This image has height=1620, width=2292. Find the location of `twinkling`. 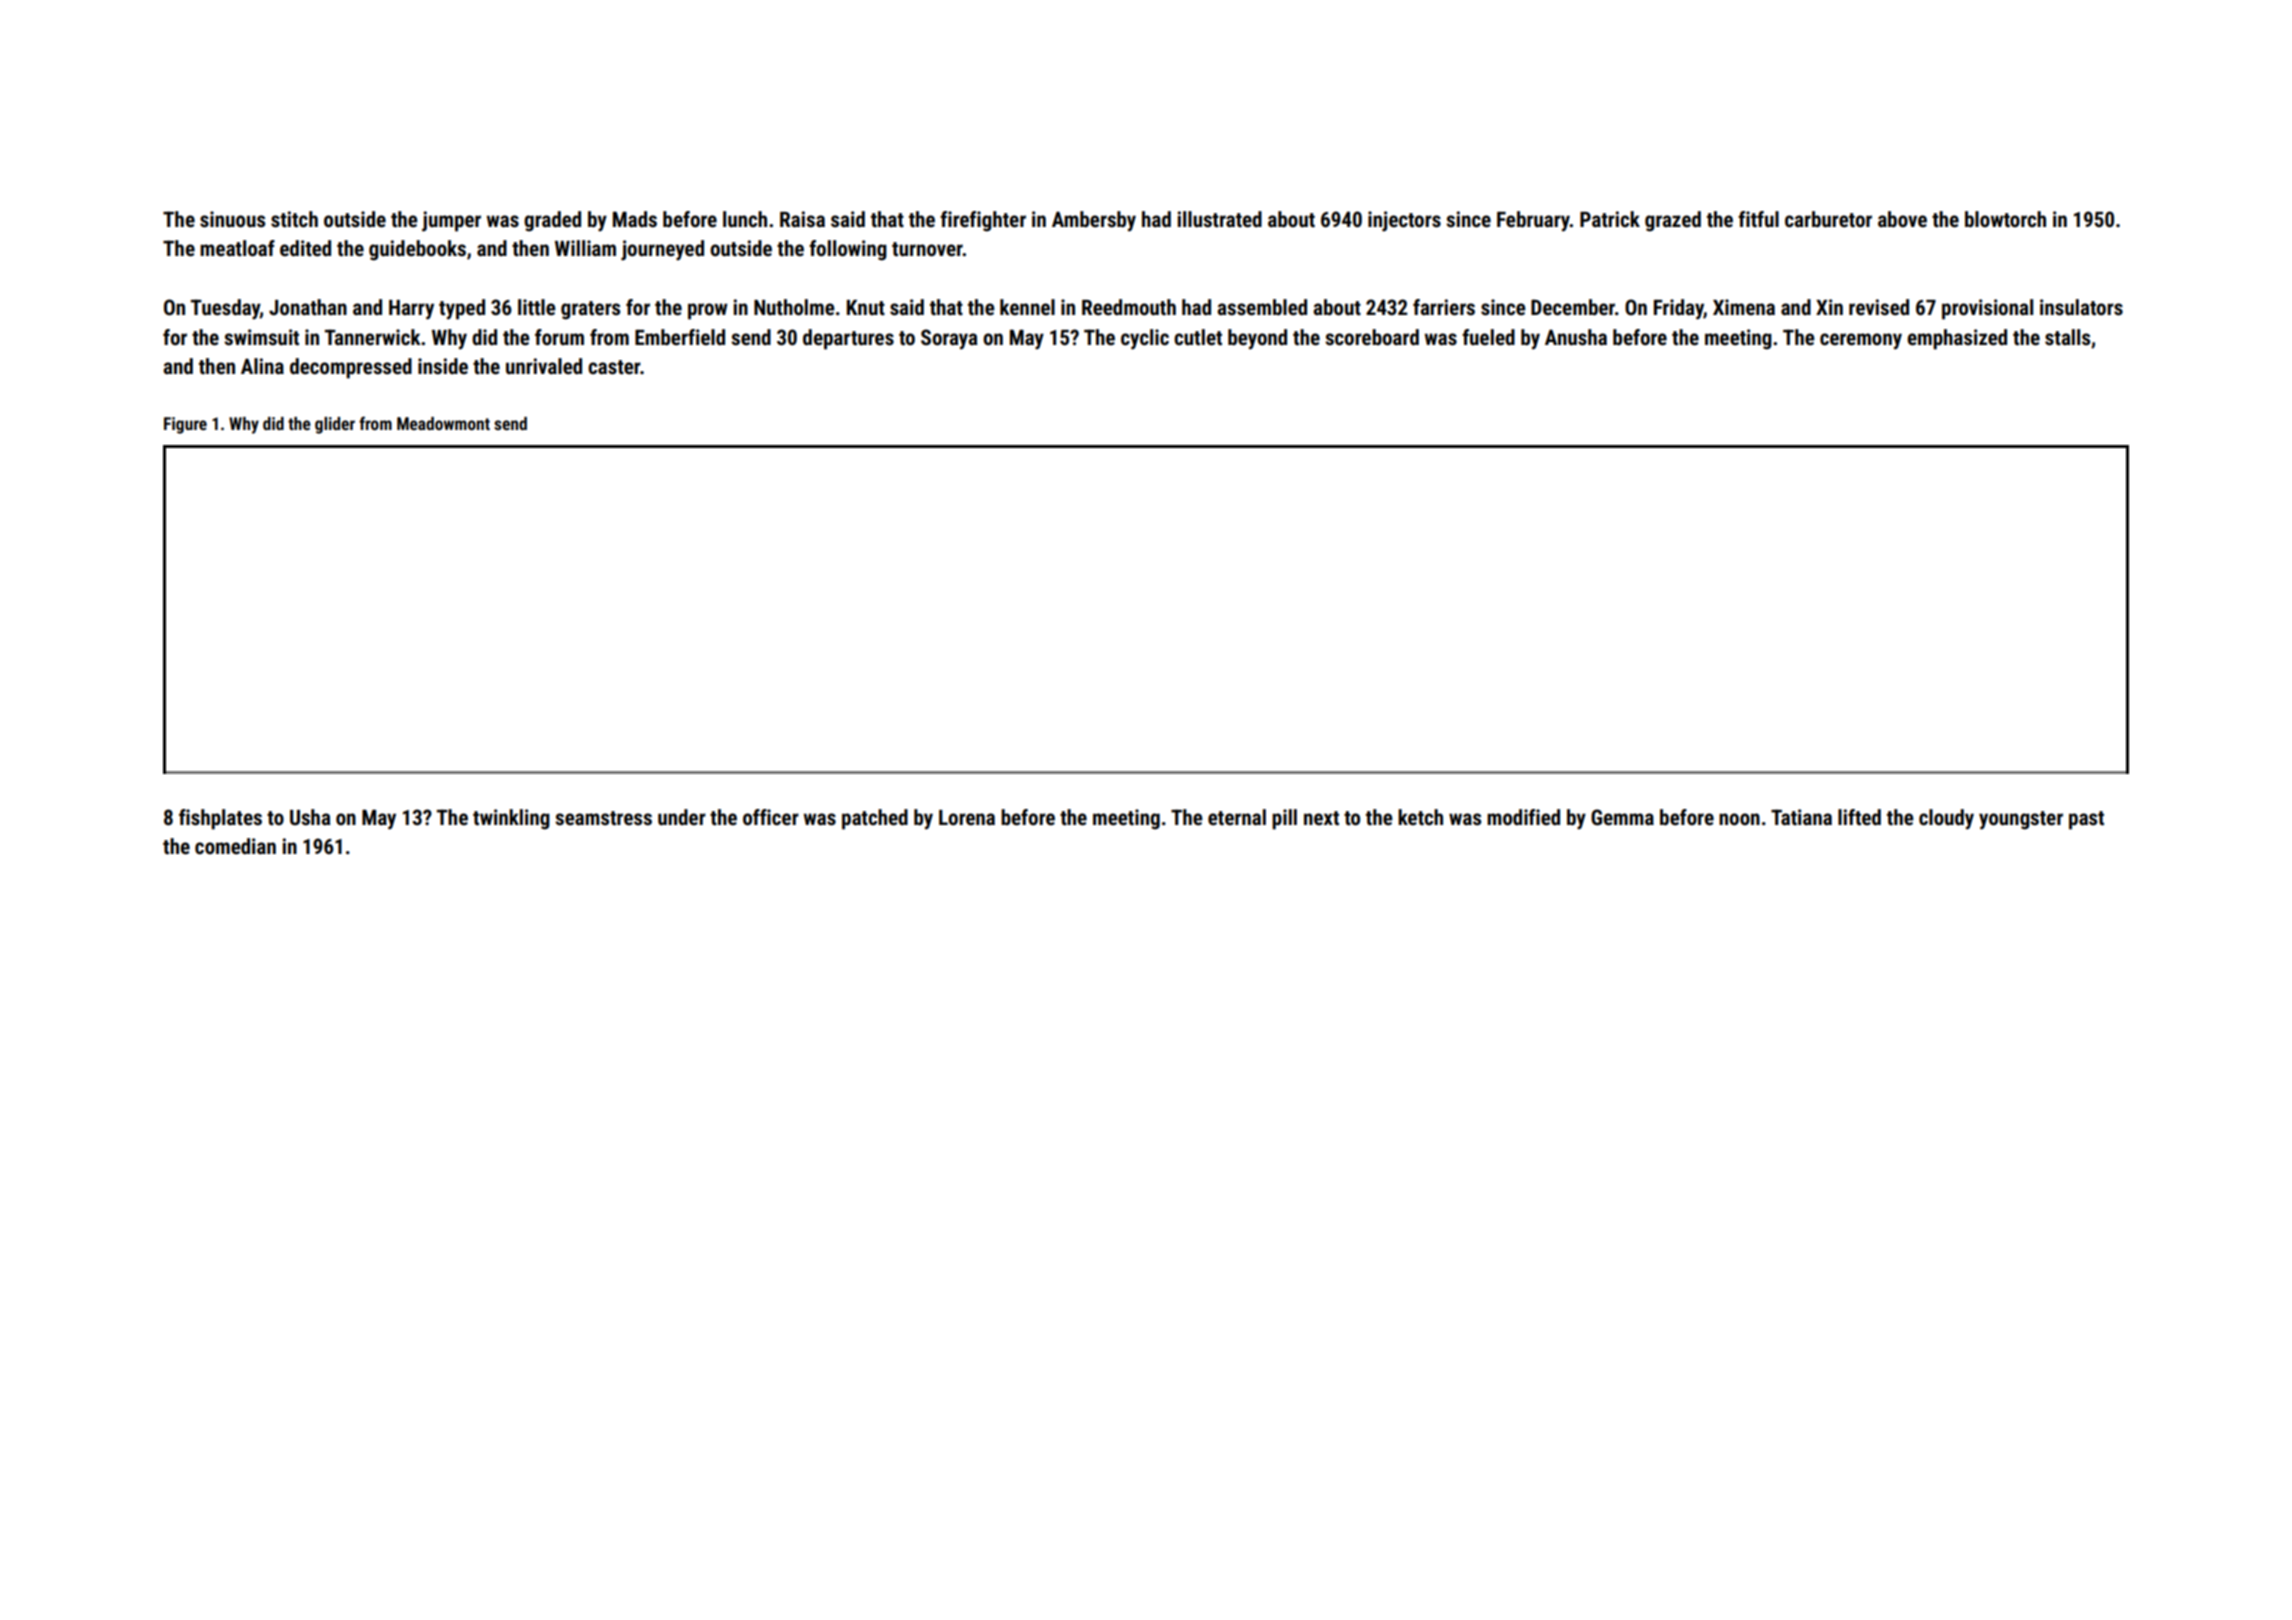

twinkling is located at coordinates (511, 819).
